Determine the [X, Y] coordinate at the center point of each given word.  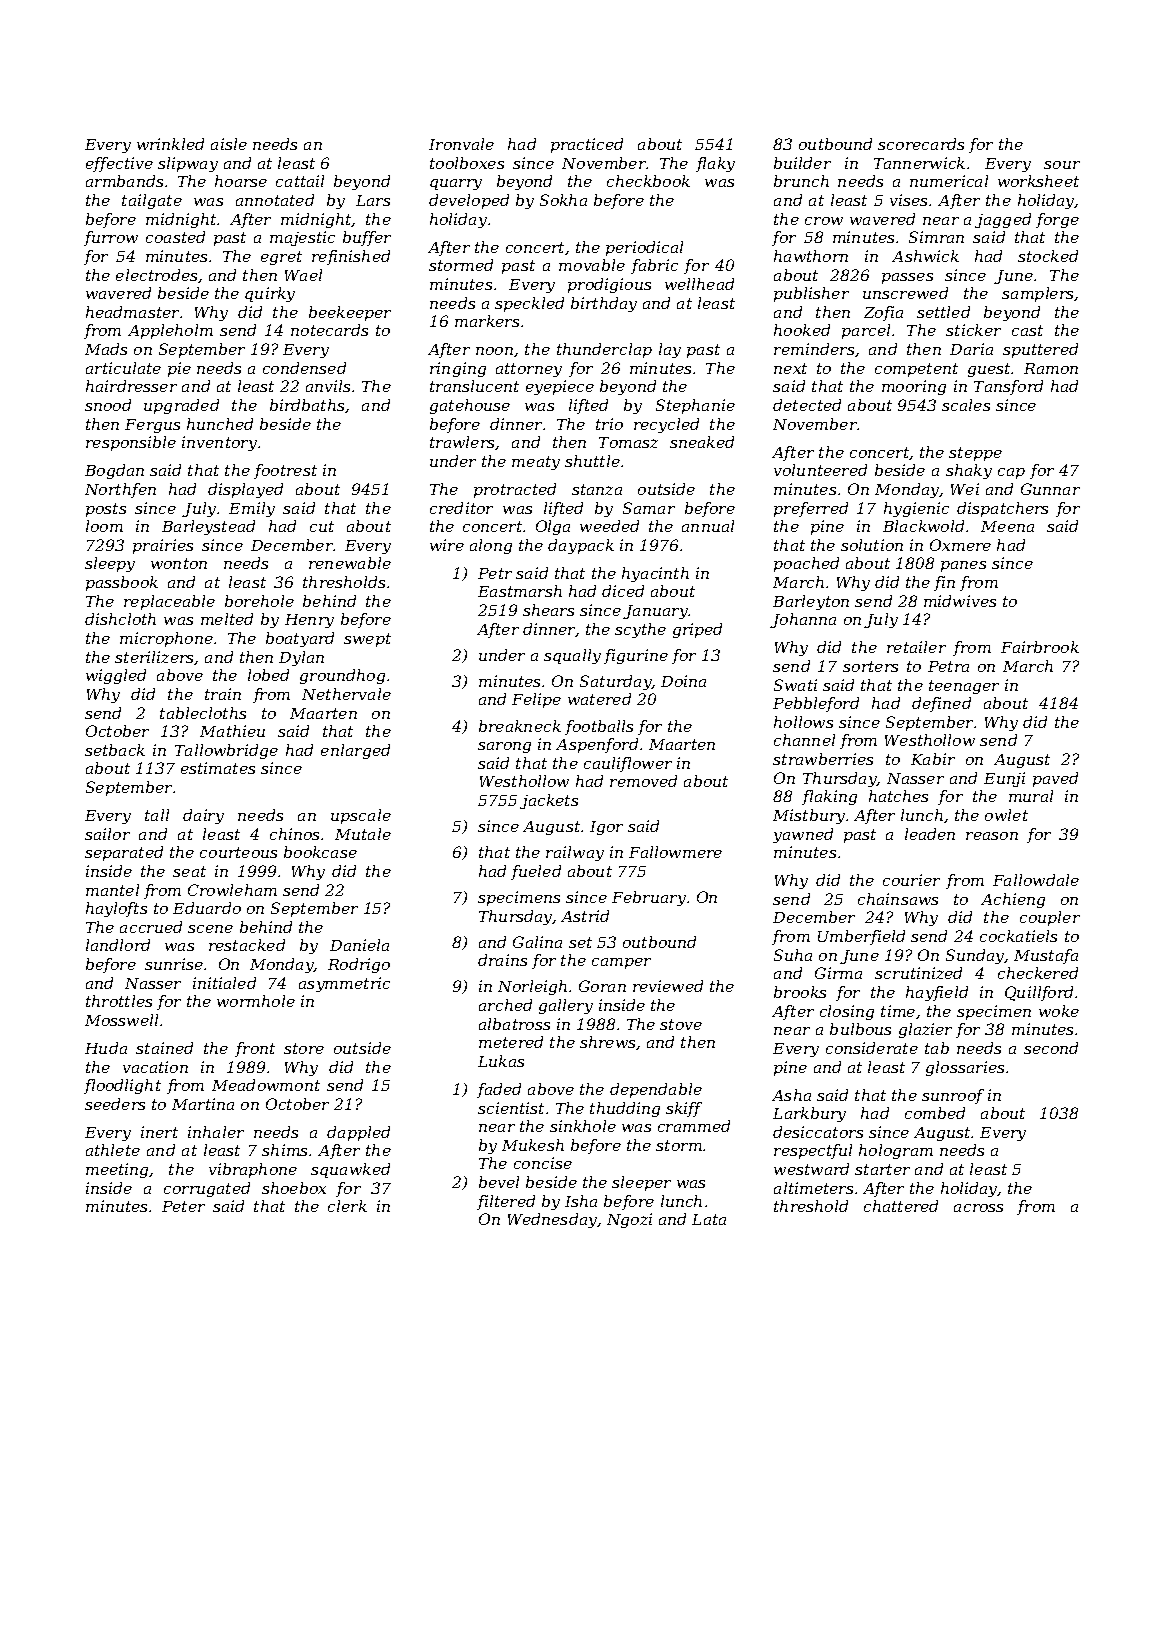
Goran [602, 986]
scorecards [921, 144]
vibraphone [253, 1170]
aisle [229, 144]
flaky [715, 164]
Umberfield [861, 937]
